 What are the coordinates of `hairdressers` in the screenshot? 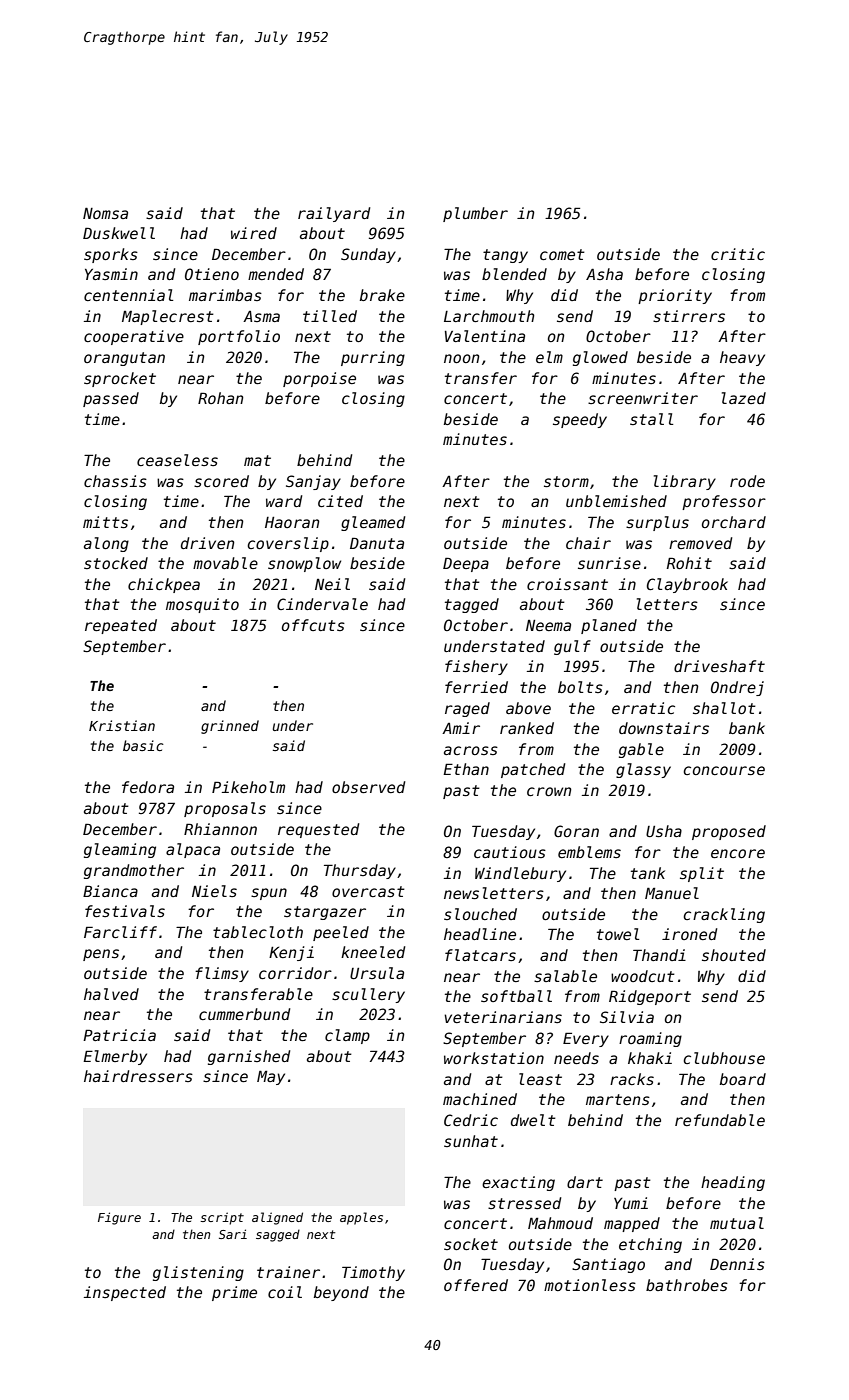 It's located at (138, 1076).
